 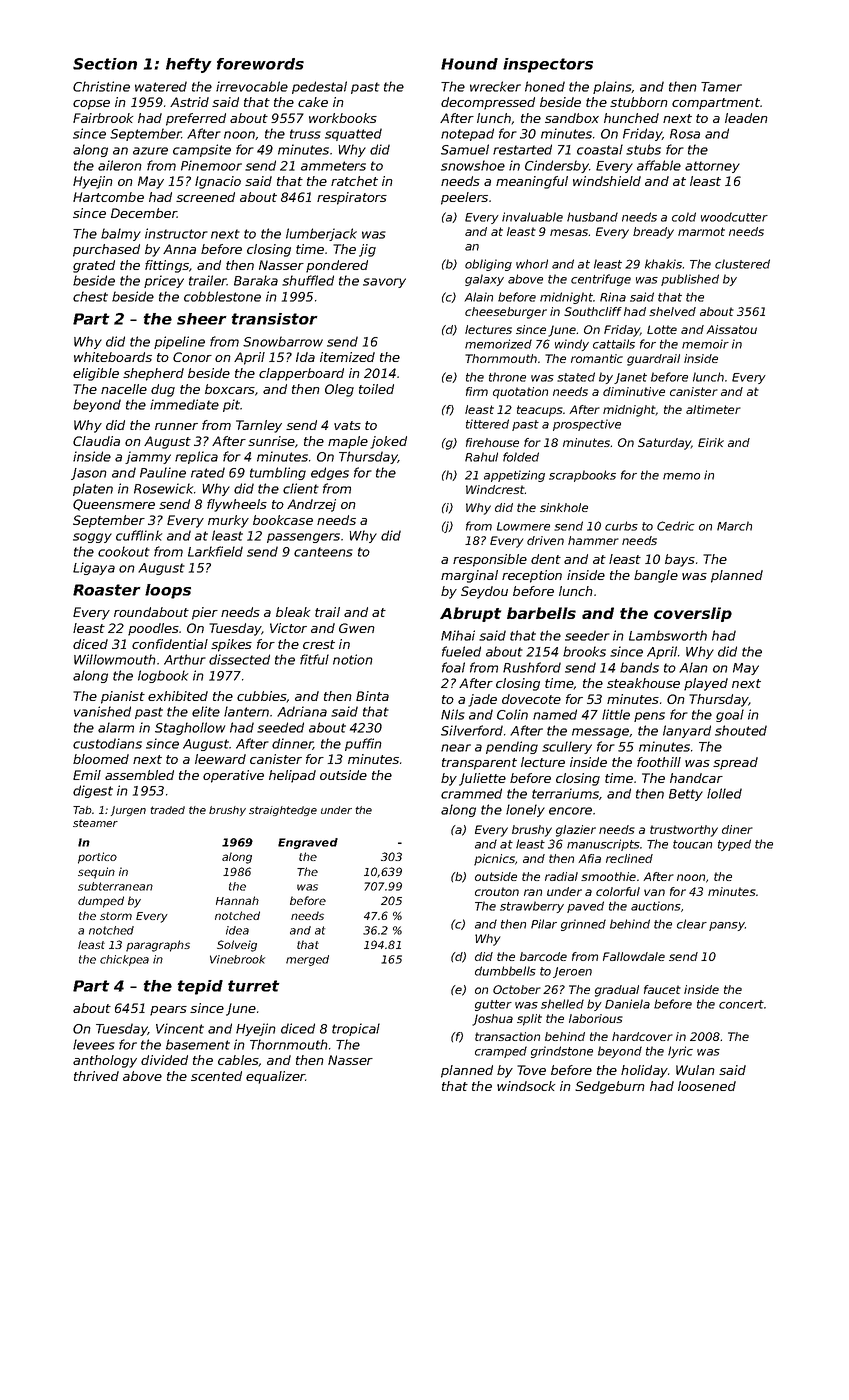 I want to click on Hound, so click(x=469, y=64).
